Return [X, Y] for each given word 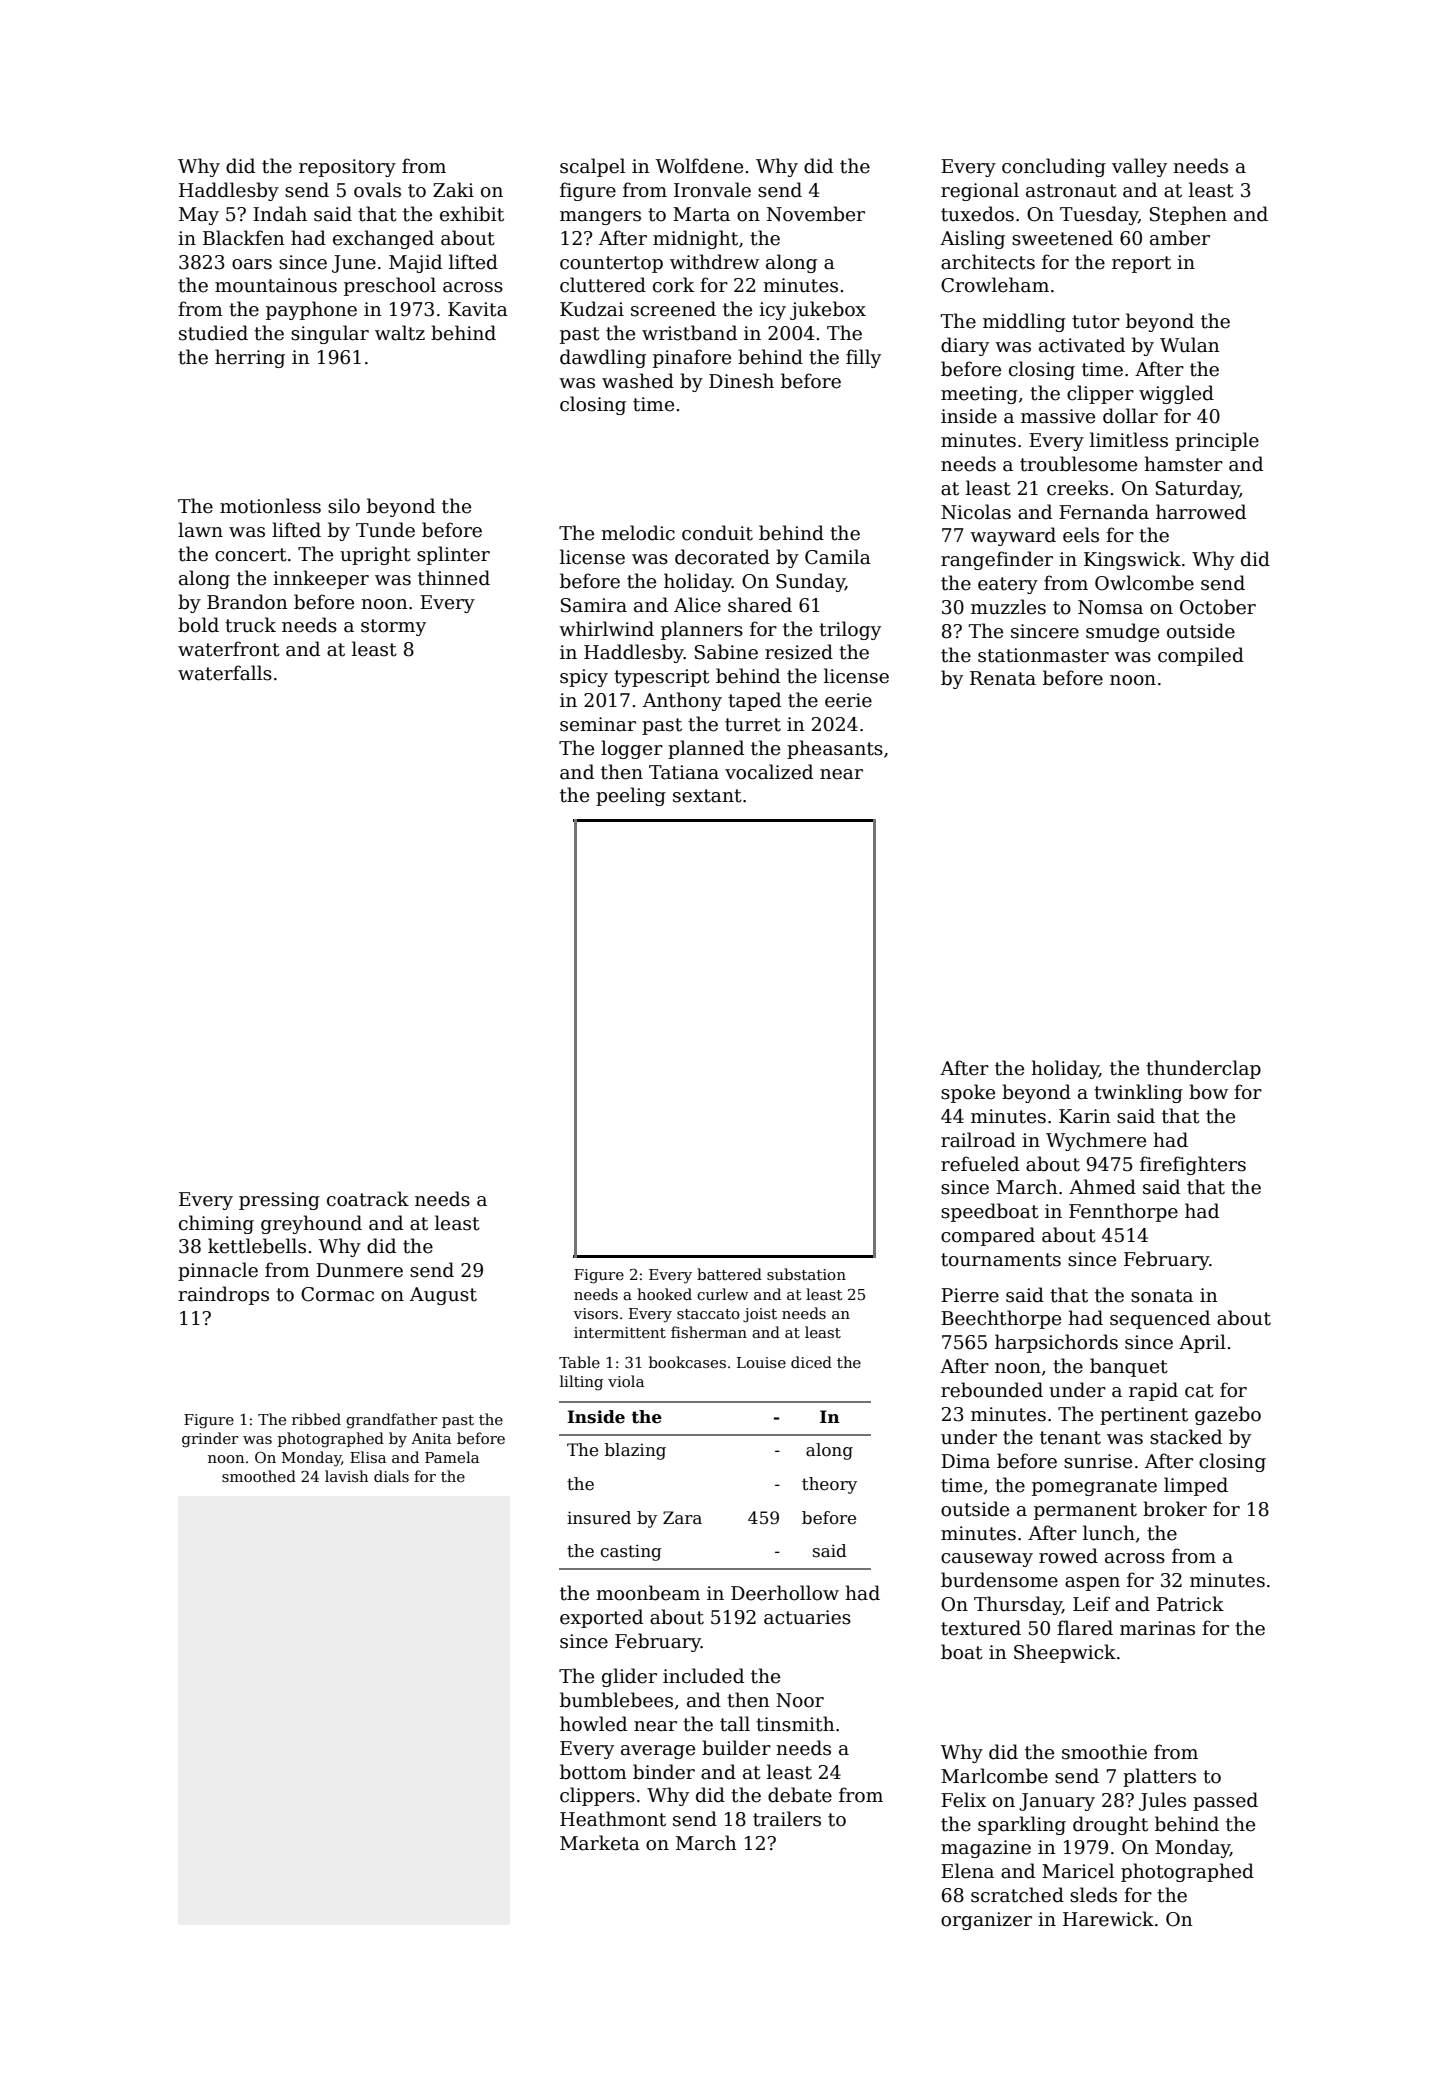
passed [1225, 1801]
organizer [986, 1921]
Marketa [600, 1843]
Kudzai [592, 309]
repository [347, 168]
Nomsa [1110, 607]
